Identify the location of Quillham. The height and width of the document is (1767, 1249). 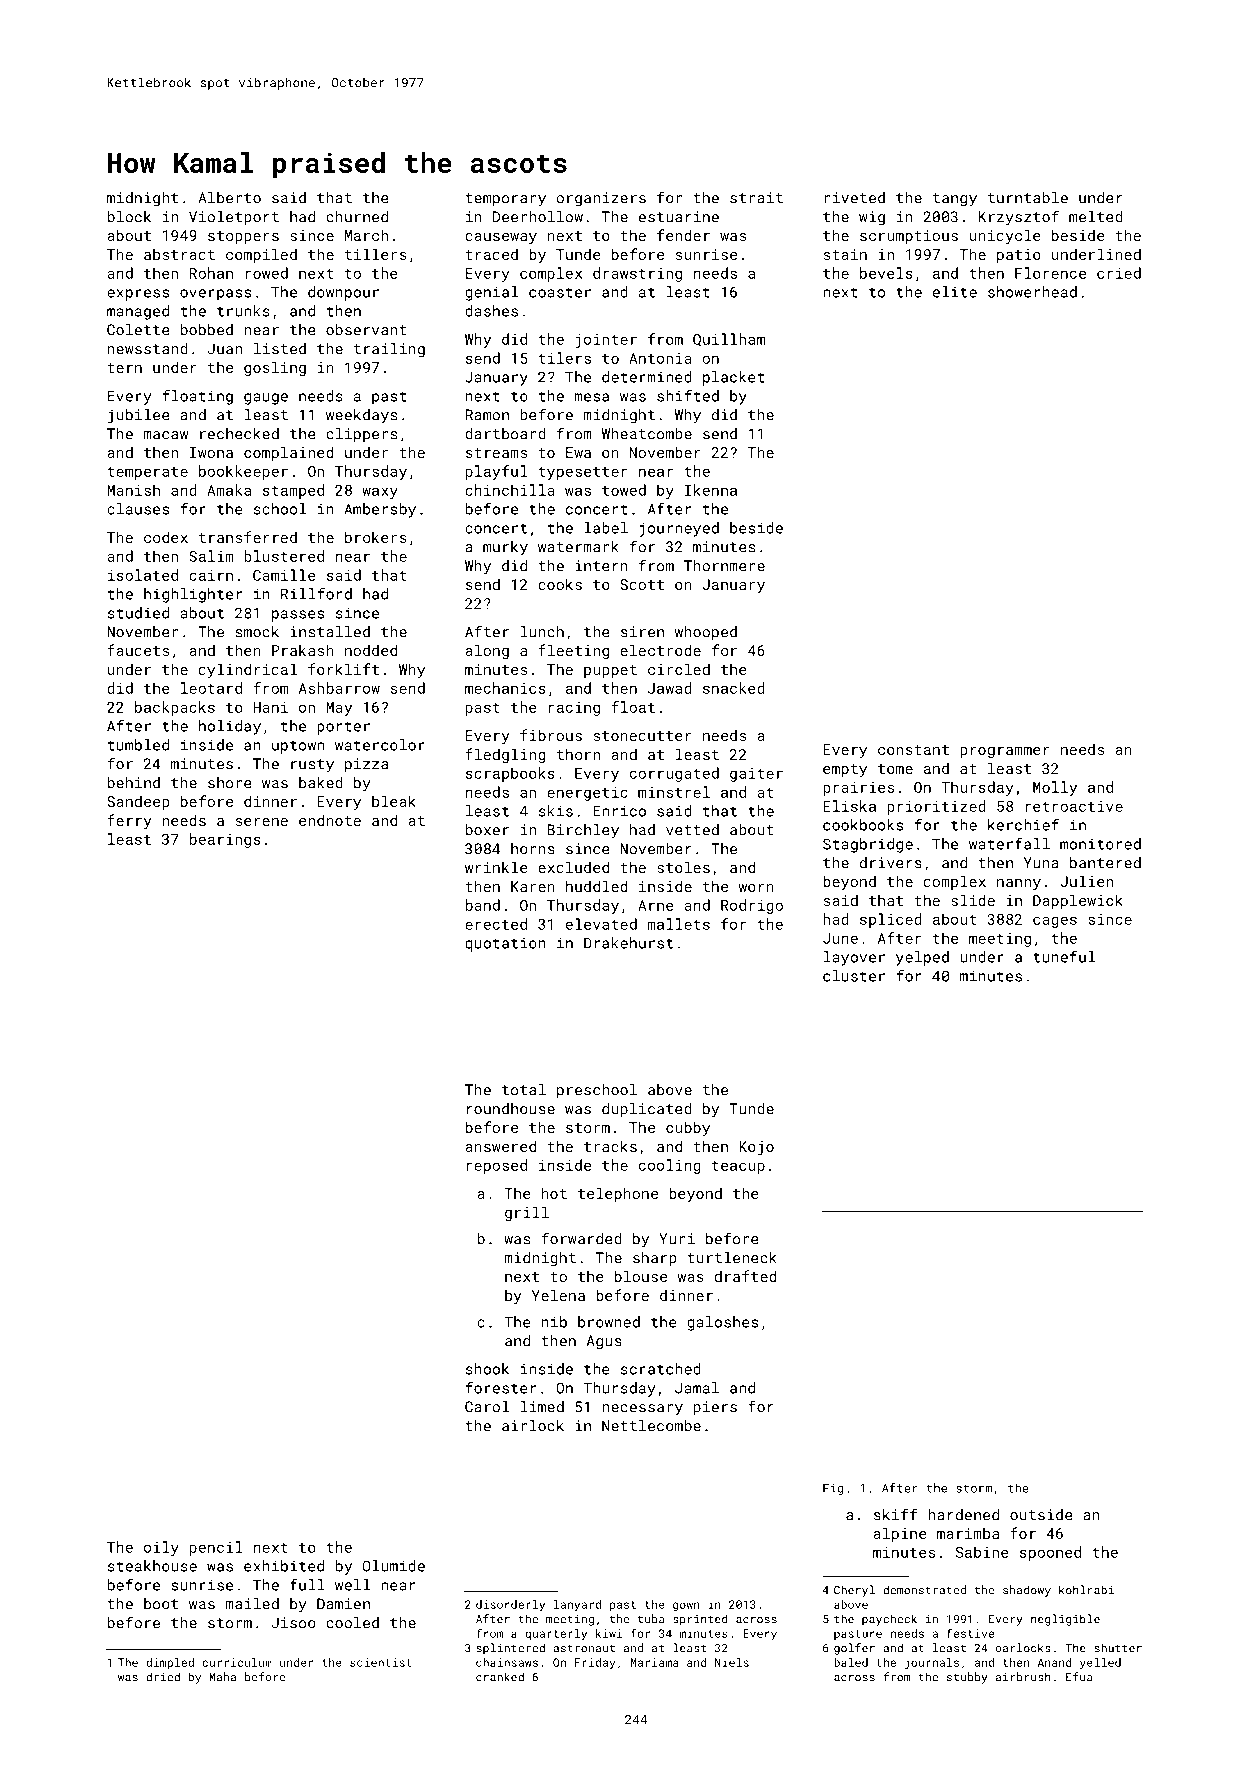
(729, 340).
